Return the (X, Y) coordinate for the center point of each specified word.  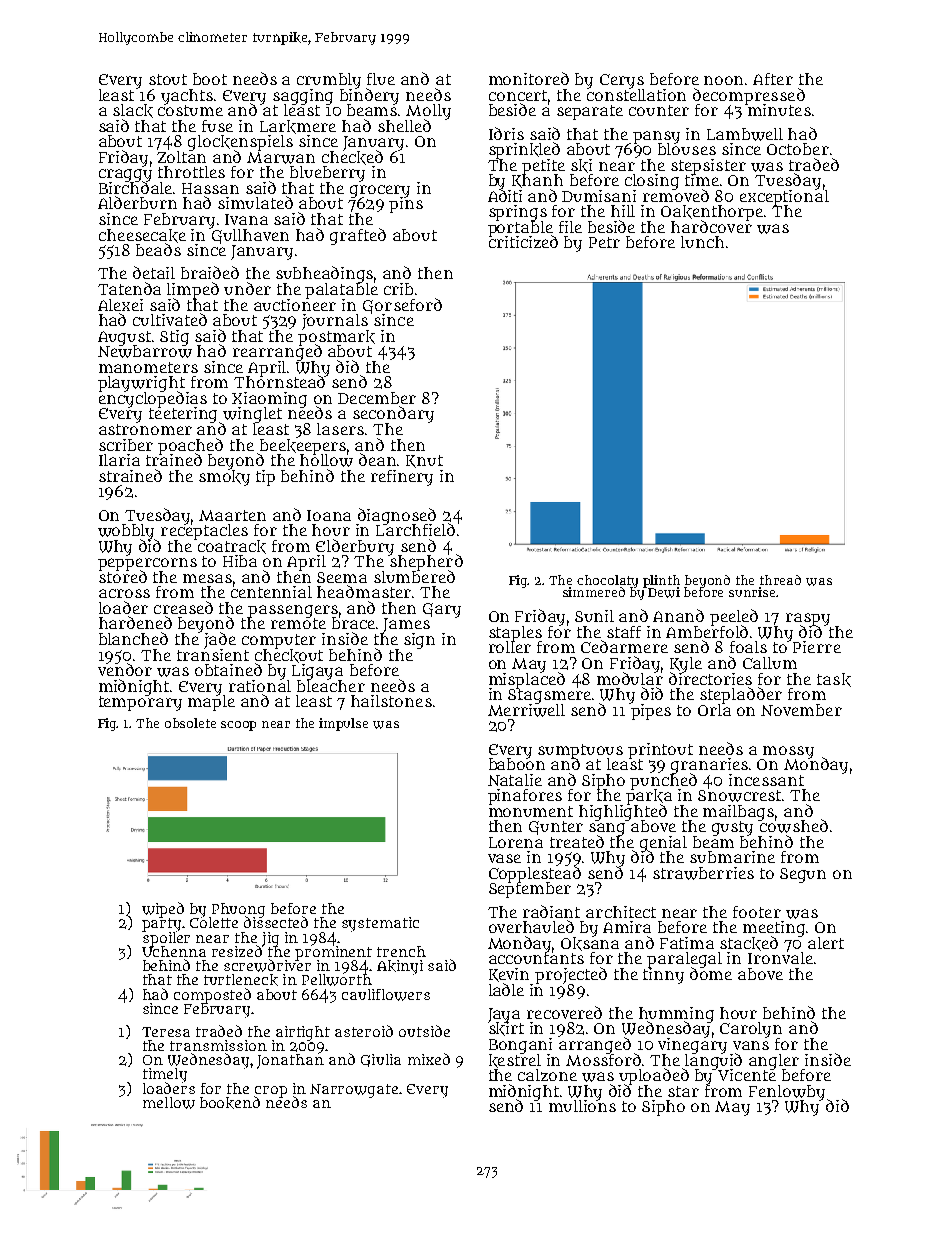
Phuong (238, 910)
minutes (778, 110)
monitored (529, 78)
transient (213, 654)
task (834, 680)
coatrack (232, 547)
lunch (702, 242)
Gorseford (402, 305)
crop (270, 1091)
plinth (661, 581)
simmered (594, 592)
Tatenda (129, 288)
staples (515, 633)
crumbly (329, 81)
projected (571, 975)
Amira (627, 927)
